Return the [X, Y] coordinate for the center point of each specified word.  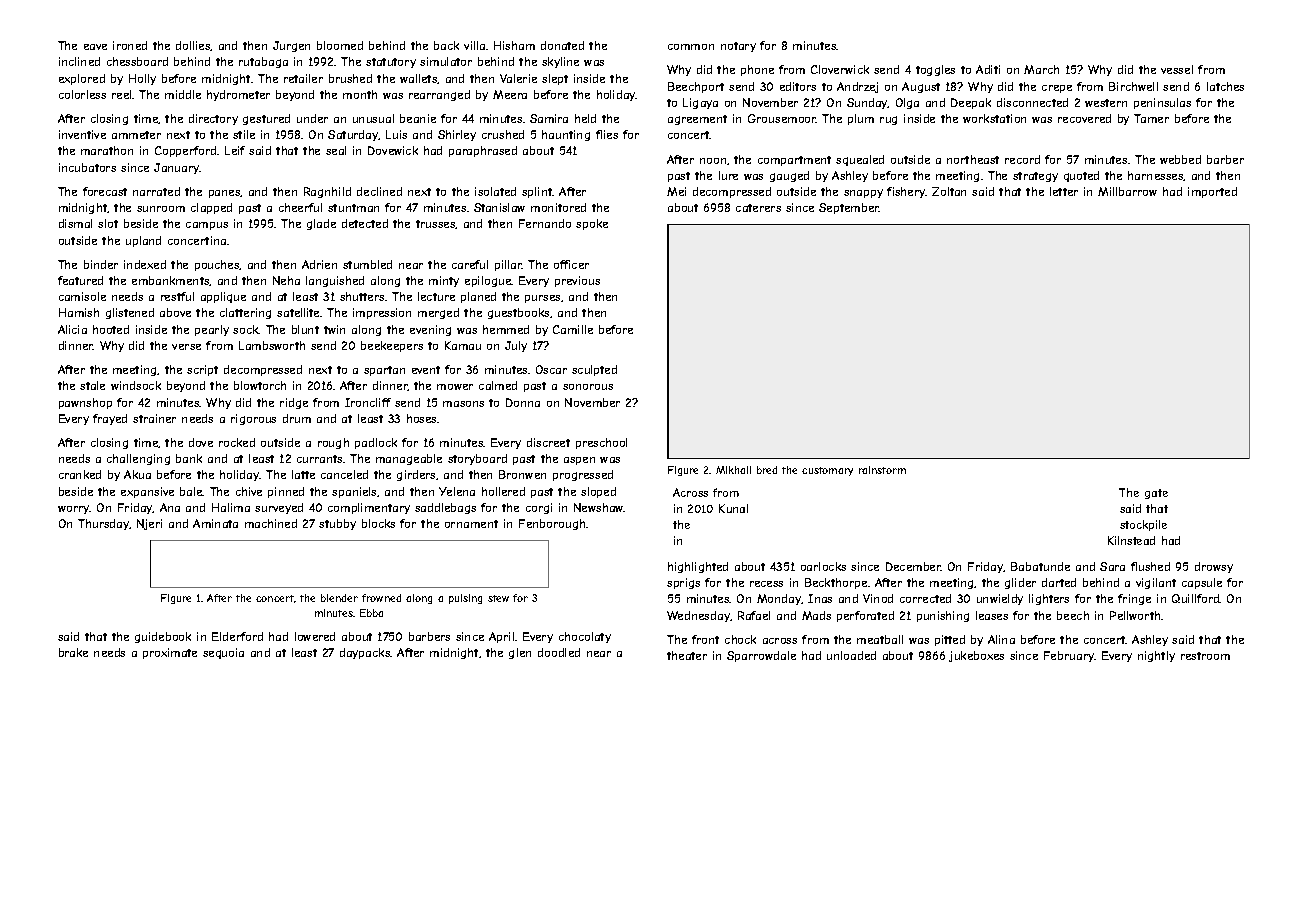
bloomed [340, 45]
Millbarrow [1127, 191]
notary [738, 47]
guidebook [163, 637]
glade [321, 224]
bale [191, 491]
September [849, 208]
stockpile [1143, 525]
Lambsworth [272, 345]
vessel [1177, 69]
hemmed [506, 329]
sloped [598, 492]
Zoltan [949, 191]
